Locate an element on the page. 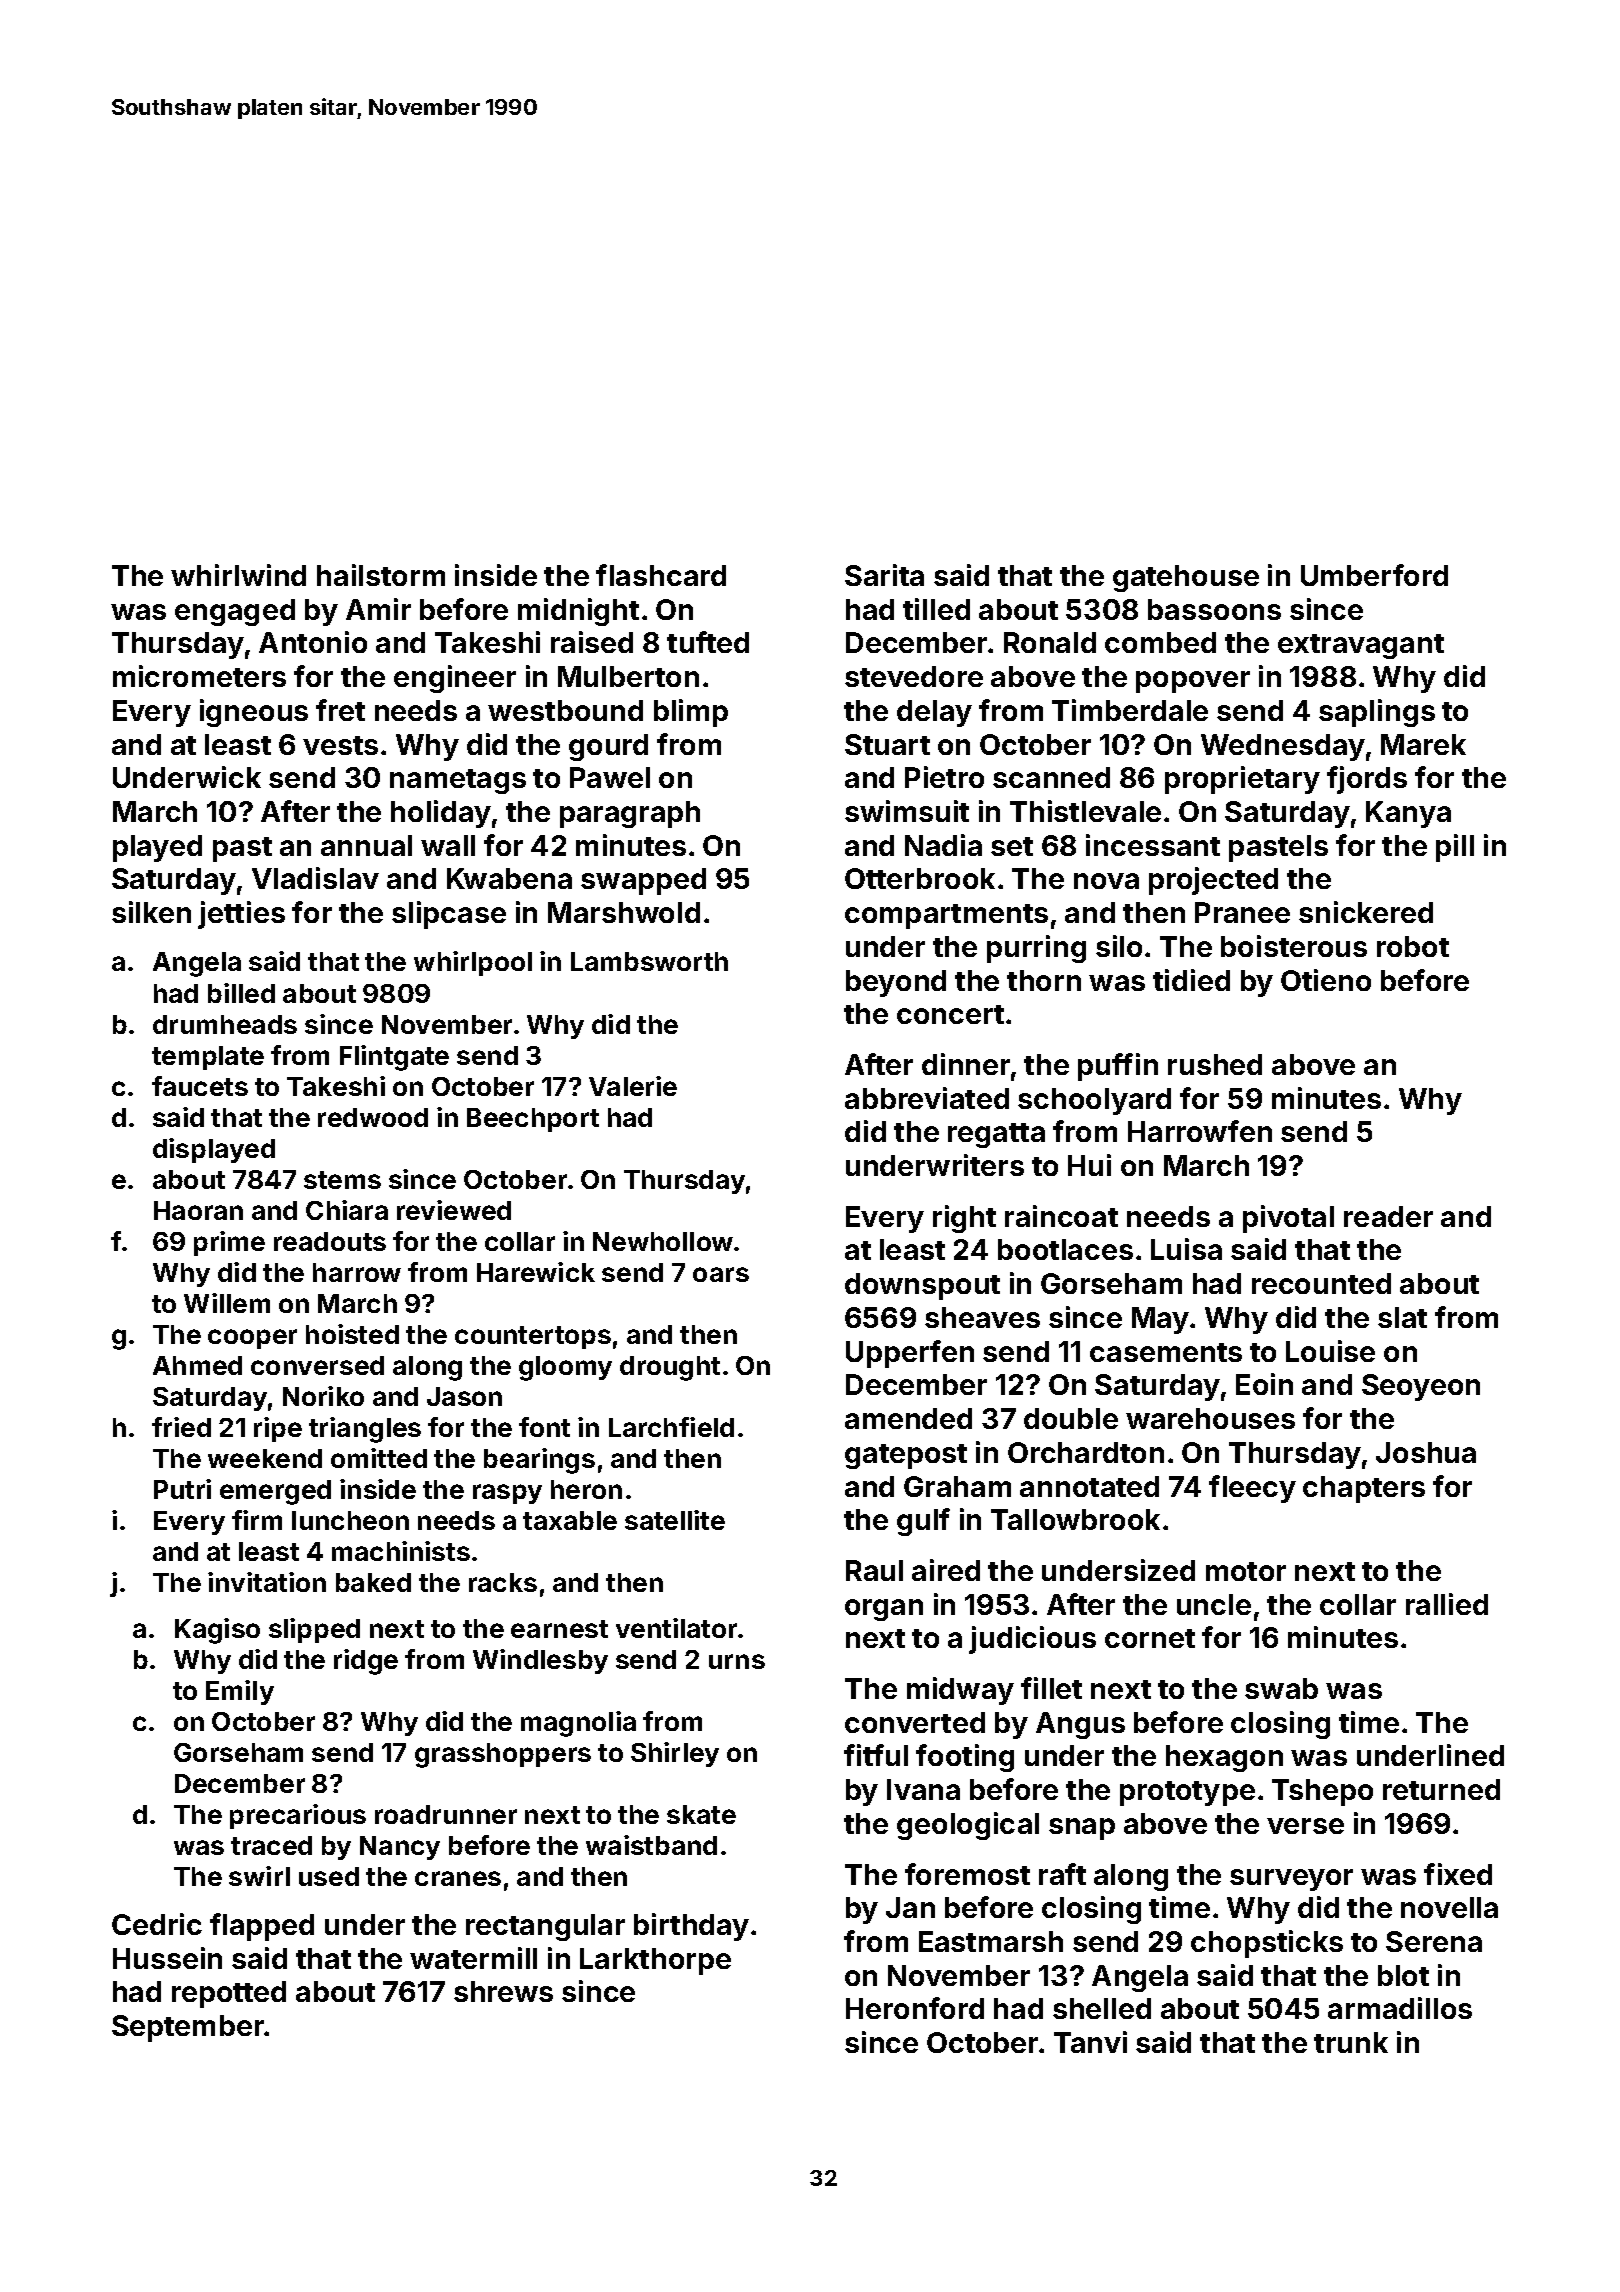  trunk is located at coordinates (1351, 2042).
